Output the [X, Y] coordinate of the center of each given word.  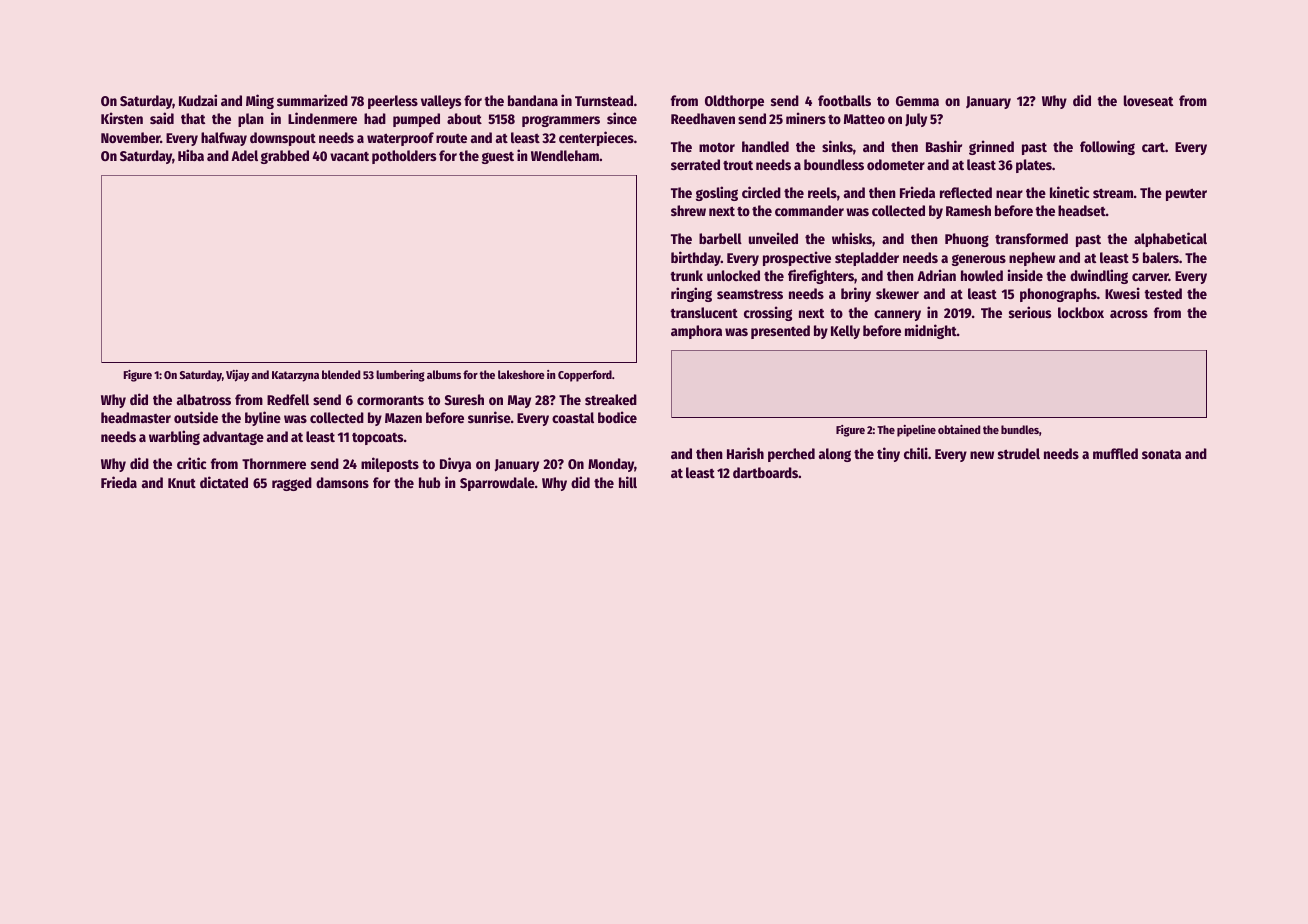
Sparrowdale [497, 484]
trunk [686, 275]
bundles [1020, 429]
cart [1153, 147]
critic [191, 463]
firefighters [821, 276]
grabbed [285, 157]
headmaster [136, 417]
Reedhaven [703, 118]
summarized [312, 100]
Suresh [464, 399]
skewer [897, 293]
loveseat [1148, 100]
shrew [688, 210]
